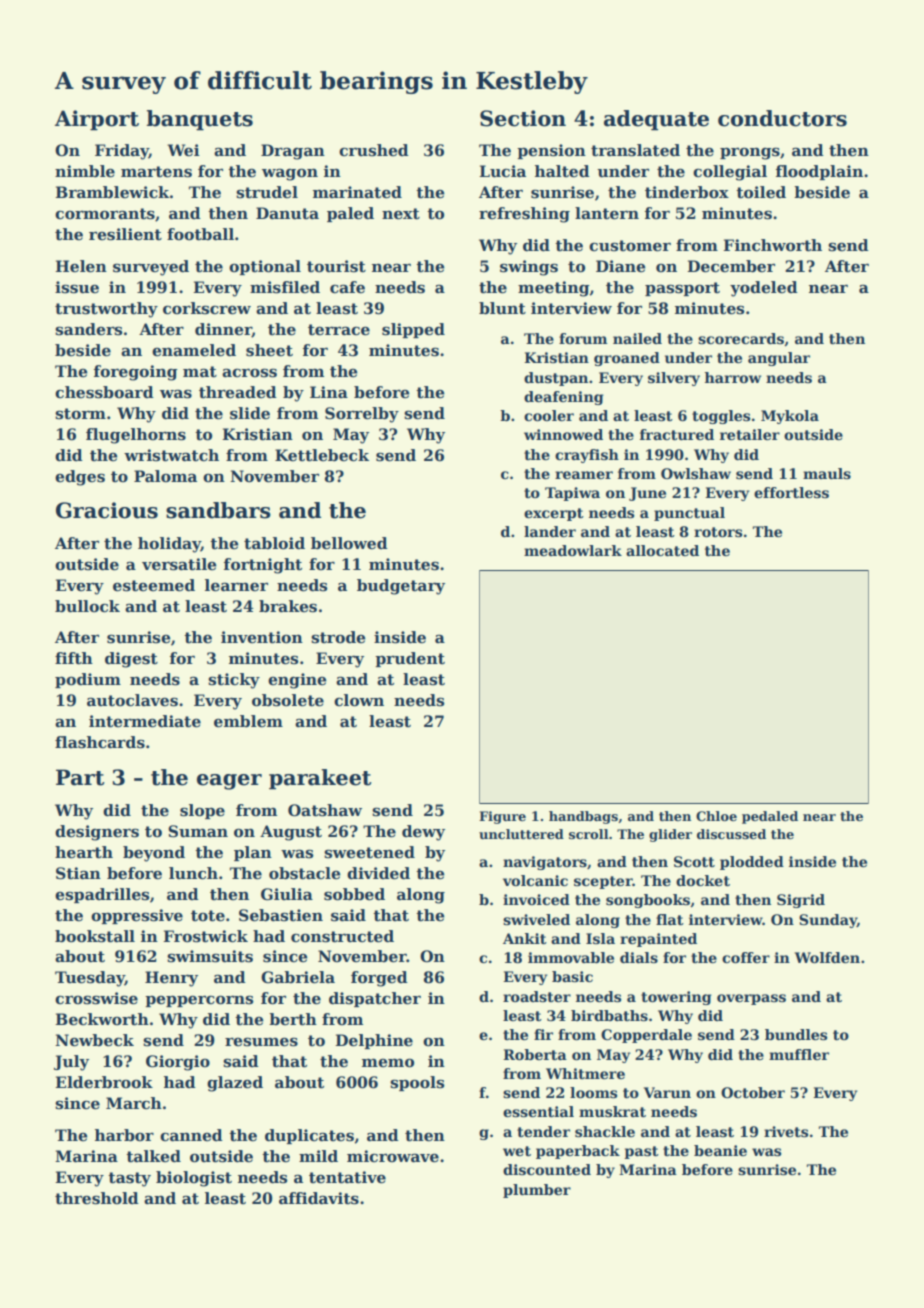  I want to click on Finchworth, so click(773, 245).
